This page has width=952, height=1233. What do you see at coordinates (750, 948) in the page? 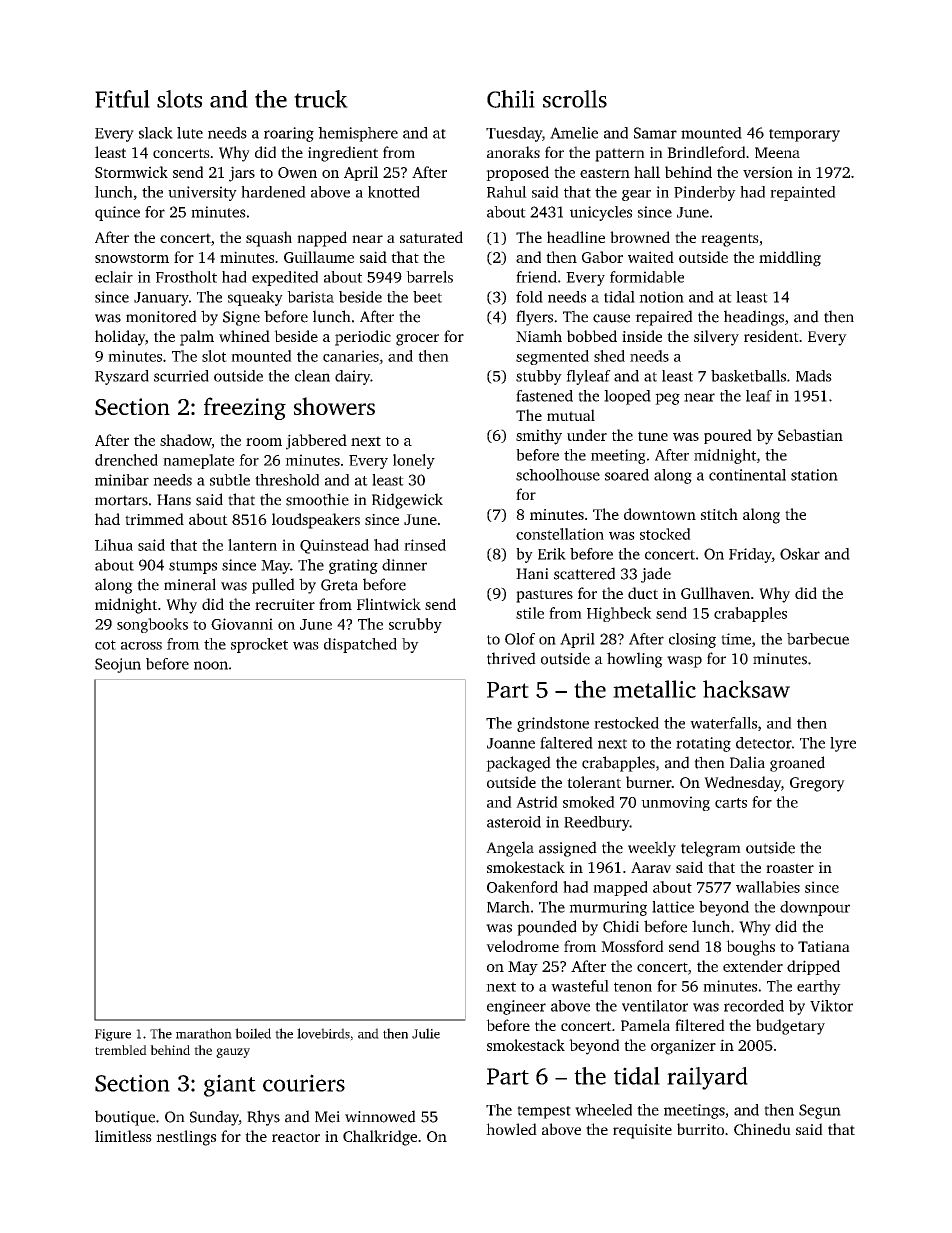
I see `boughs` at bounding box center [750, 948].
